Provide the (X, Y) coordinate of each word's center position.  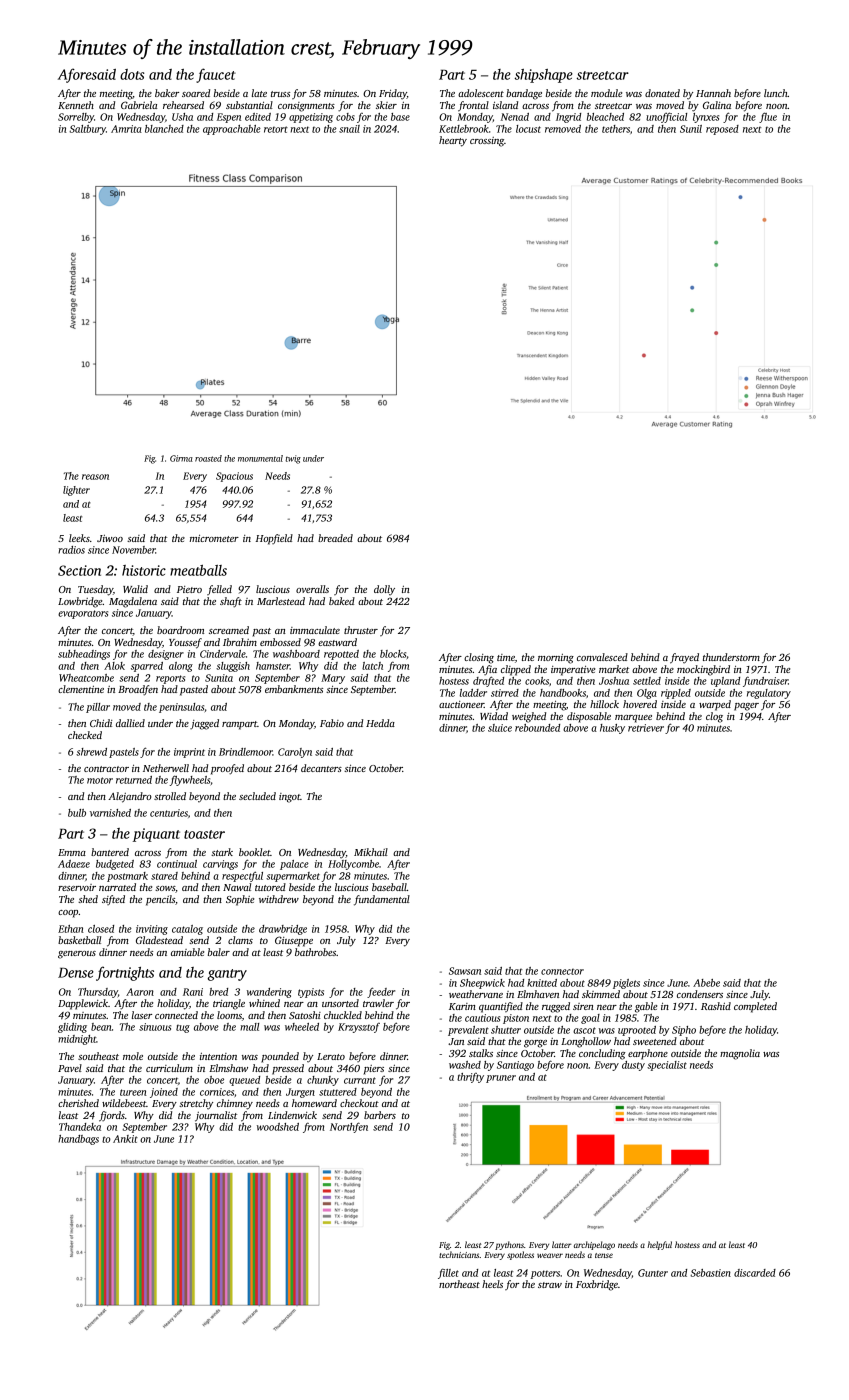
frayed (684, 658)
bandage (524, 94)
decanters (321, 768)
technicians (459, 1254)
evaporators (83, 614)
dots (132, 74)
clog (714, 717)
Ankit (125, 1139)
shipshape (544, 76)
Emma (72, 852)
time (506, 657)
